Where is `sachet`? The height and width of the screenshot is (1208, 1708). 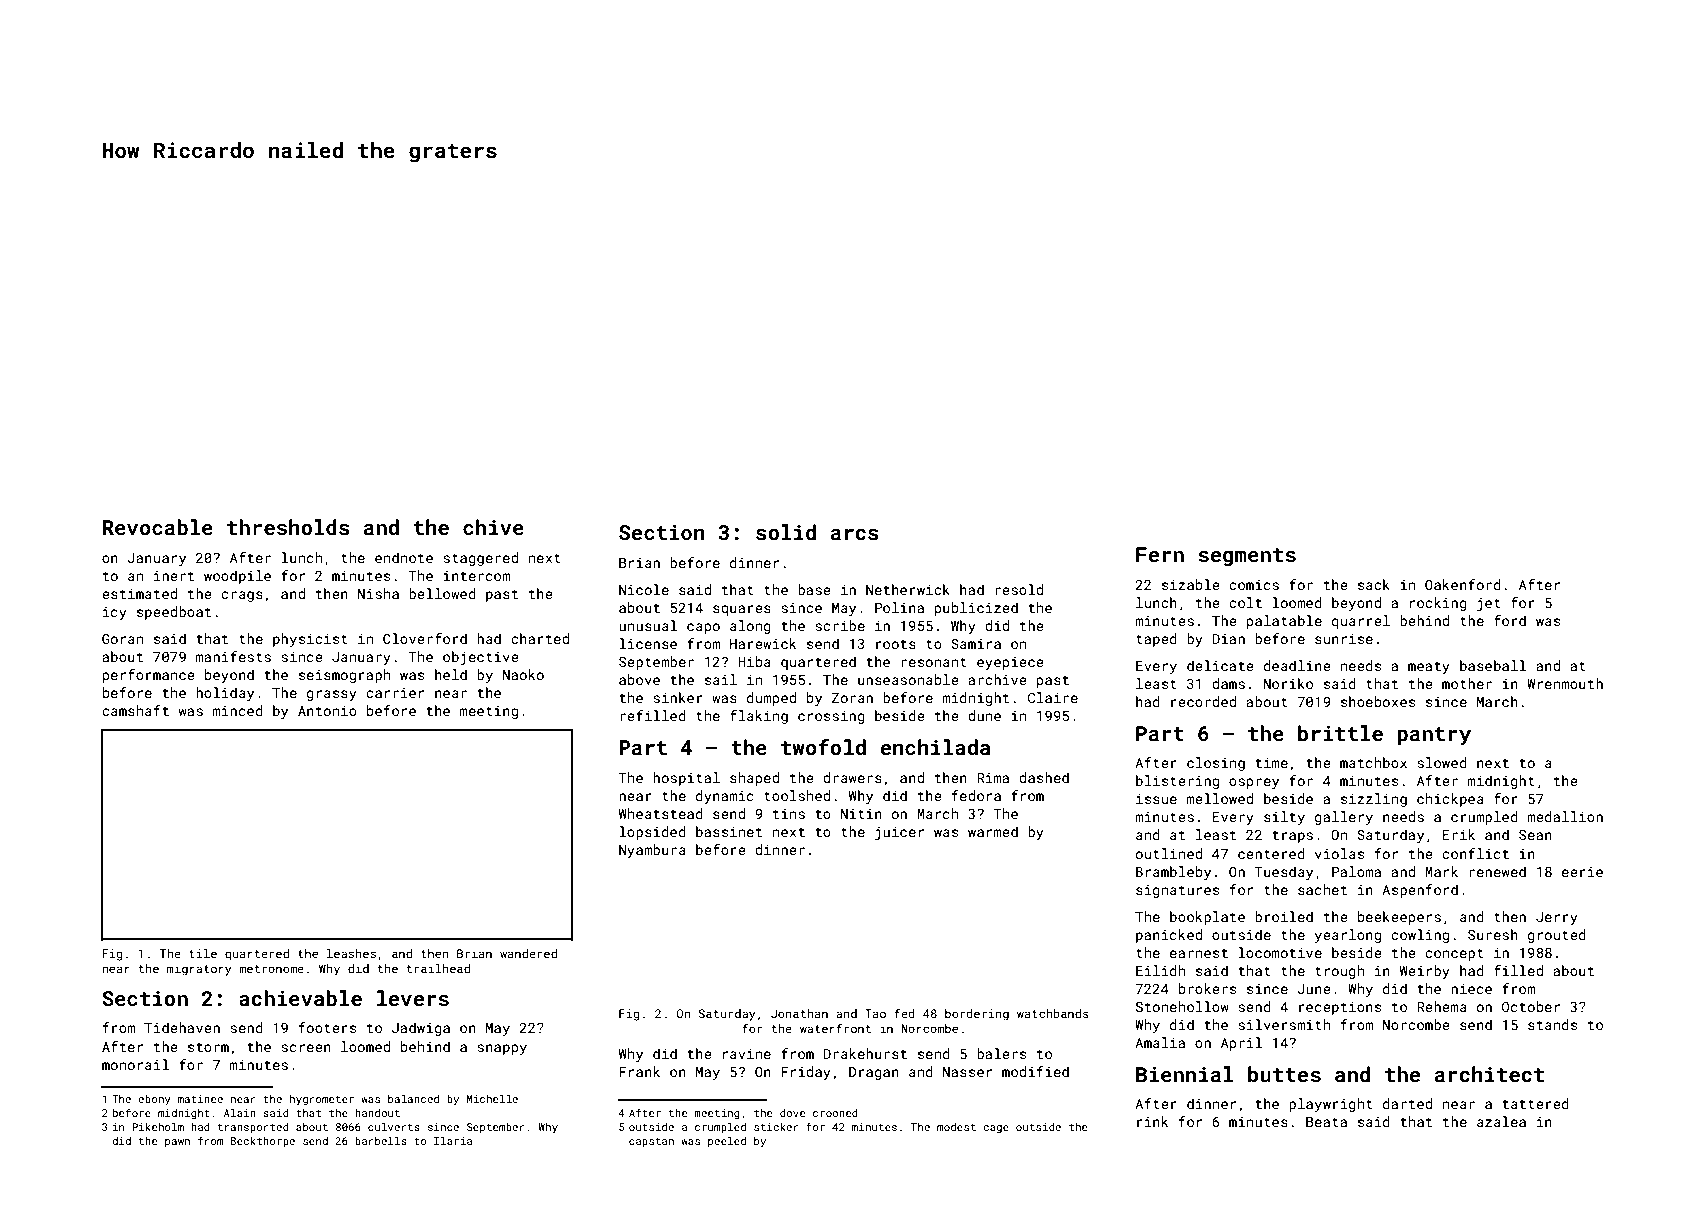
sachet is located at coordinates (1322, 889).
